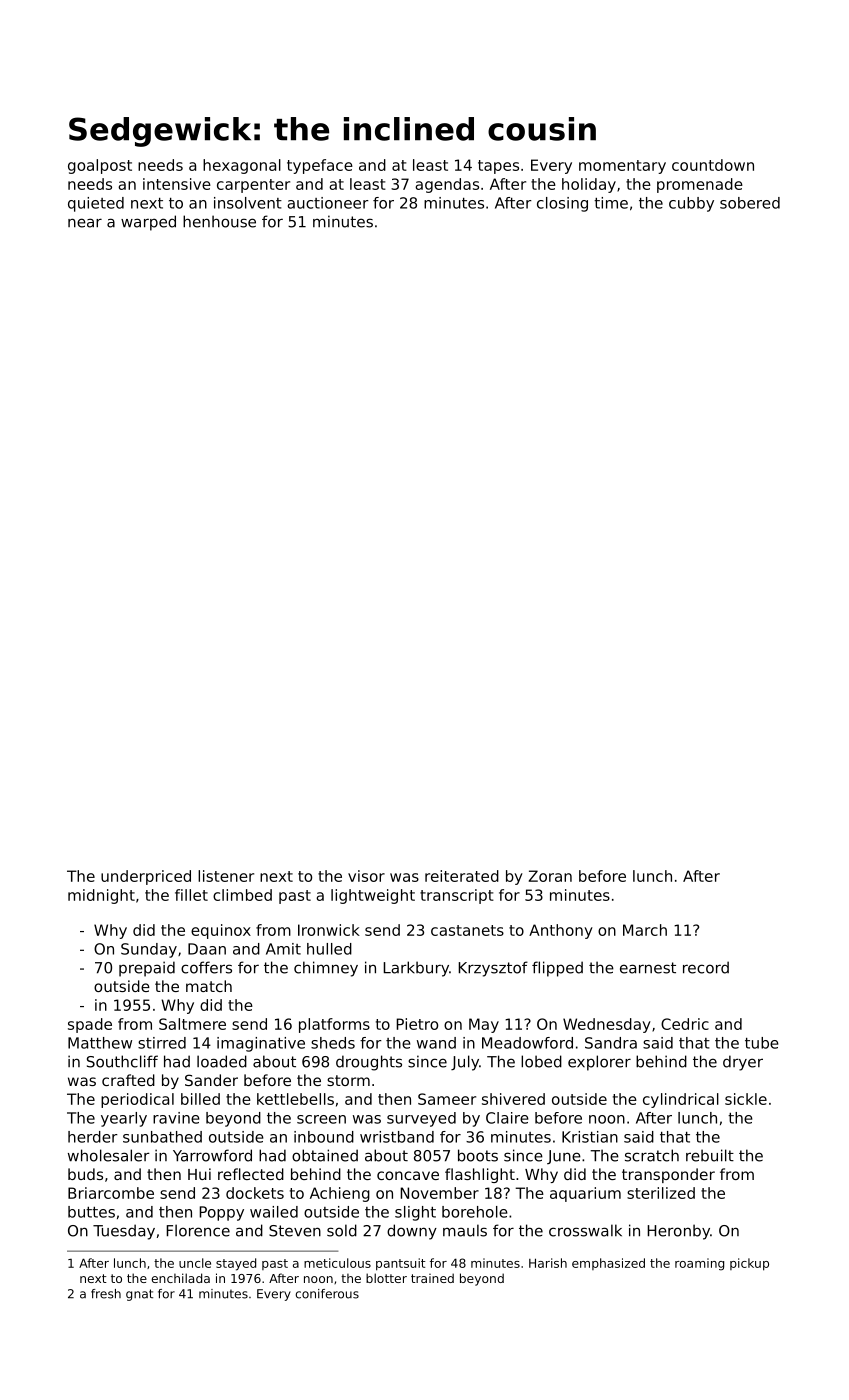  Describe the element at coordinates (645, 930) in the screenshot. I see `March` at that location.
